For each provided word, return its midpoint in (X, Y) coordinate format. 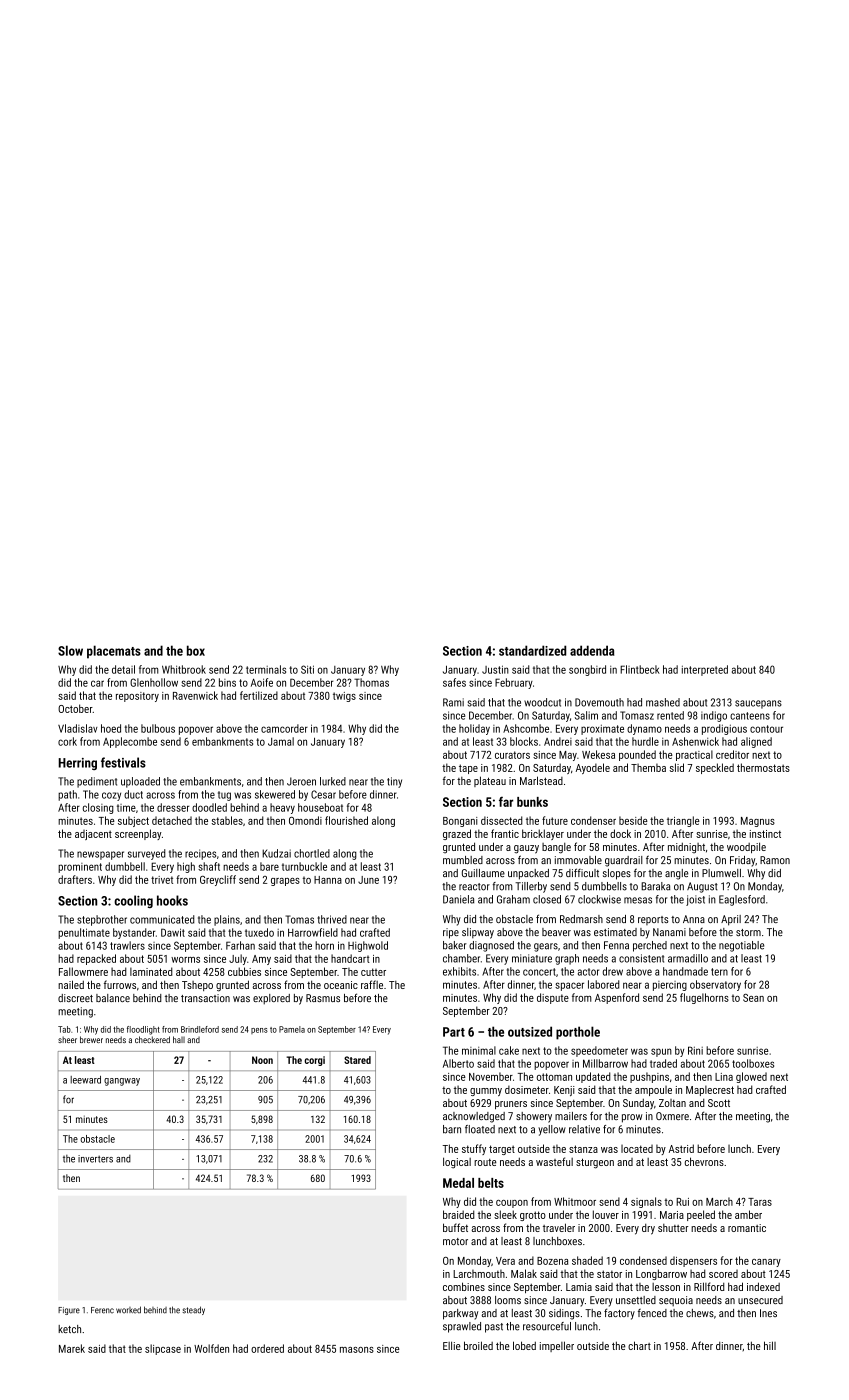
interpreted (705, 670)
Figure (69, 1311)
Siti (307, 669)
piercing (670, 986)
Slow (70, 650)
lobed (524, 1345)
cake (509, 1050)
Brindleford (200, 1029)
